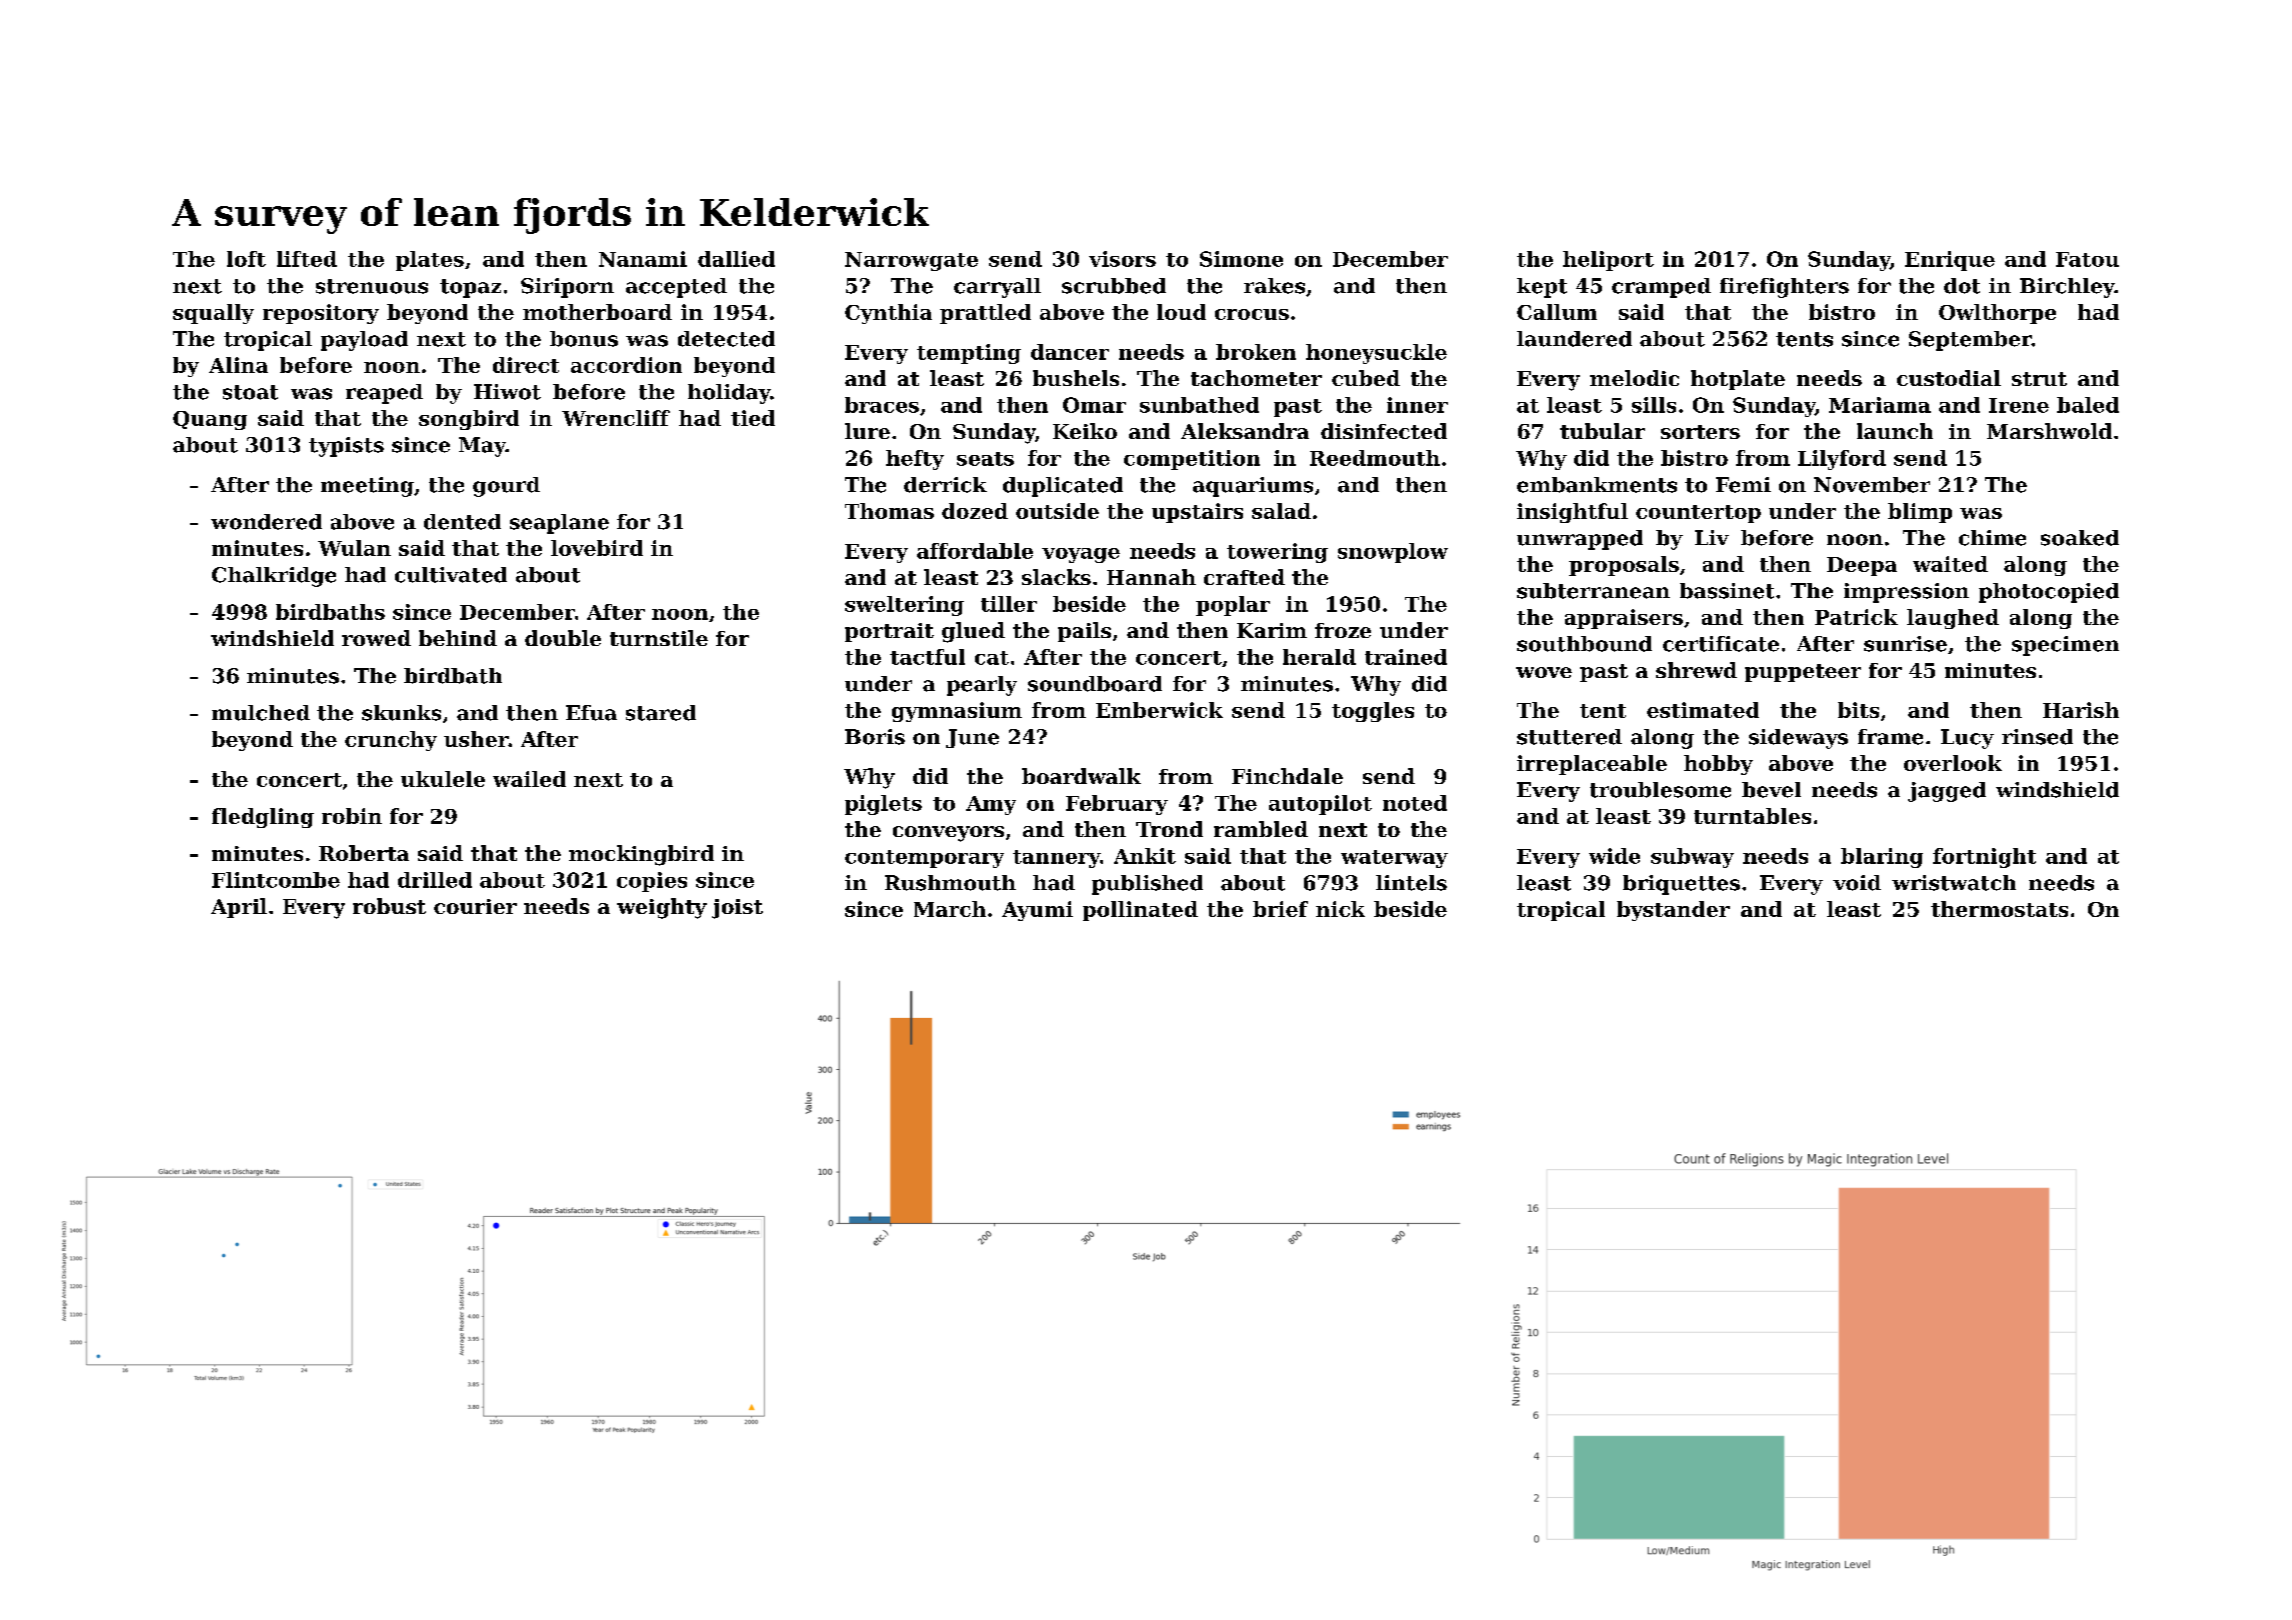  Describe the element at coordinates (662, 908) in the screenshot. I see `weighty` at that location.
